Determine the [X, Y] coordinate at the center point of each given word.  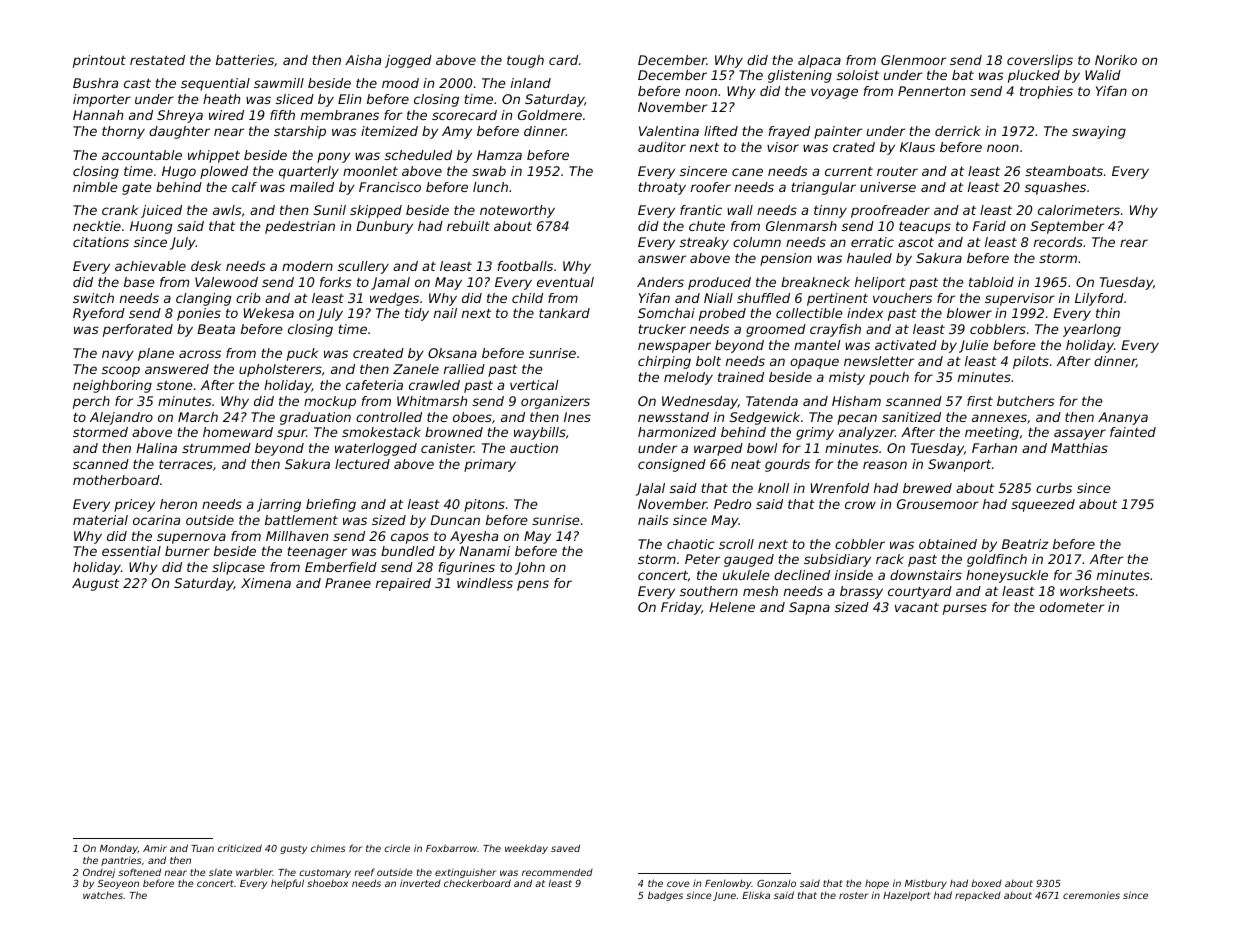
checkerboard [477, 883]
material [100, 520]
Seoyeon [118, 884]
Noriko [1116, 60]
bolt [708, 361]
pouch [889, 378]
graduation [315, 418]
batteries [245, 60]
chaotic [690, 544]
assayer [1080, 434]
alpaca [819, 61]
